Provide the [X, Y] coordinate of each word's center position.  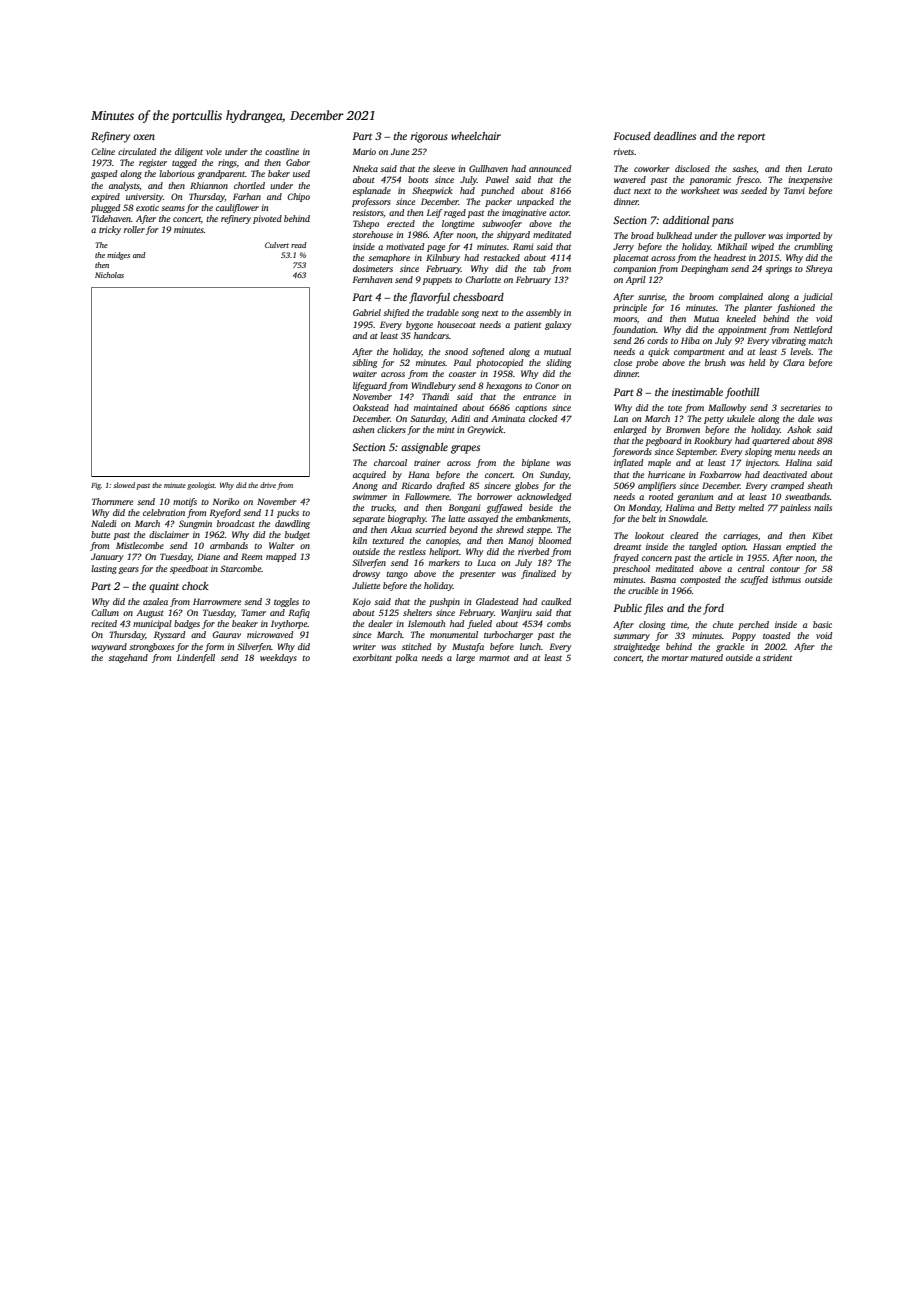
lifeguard [370, 386]
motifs [185, 502]
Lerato [820, 168]
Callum [105, 612]
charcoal [390, 462]
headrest [730, 257]
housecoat [456, 324]
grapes [465, 449]
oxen [144, 137]
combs [559, 623]
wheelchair [476, 136]
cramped [787, 486]
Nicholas [109, 275]
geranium [695, 497]
